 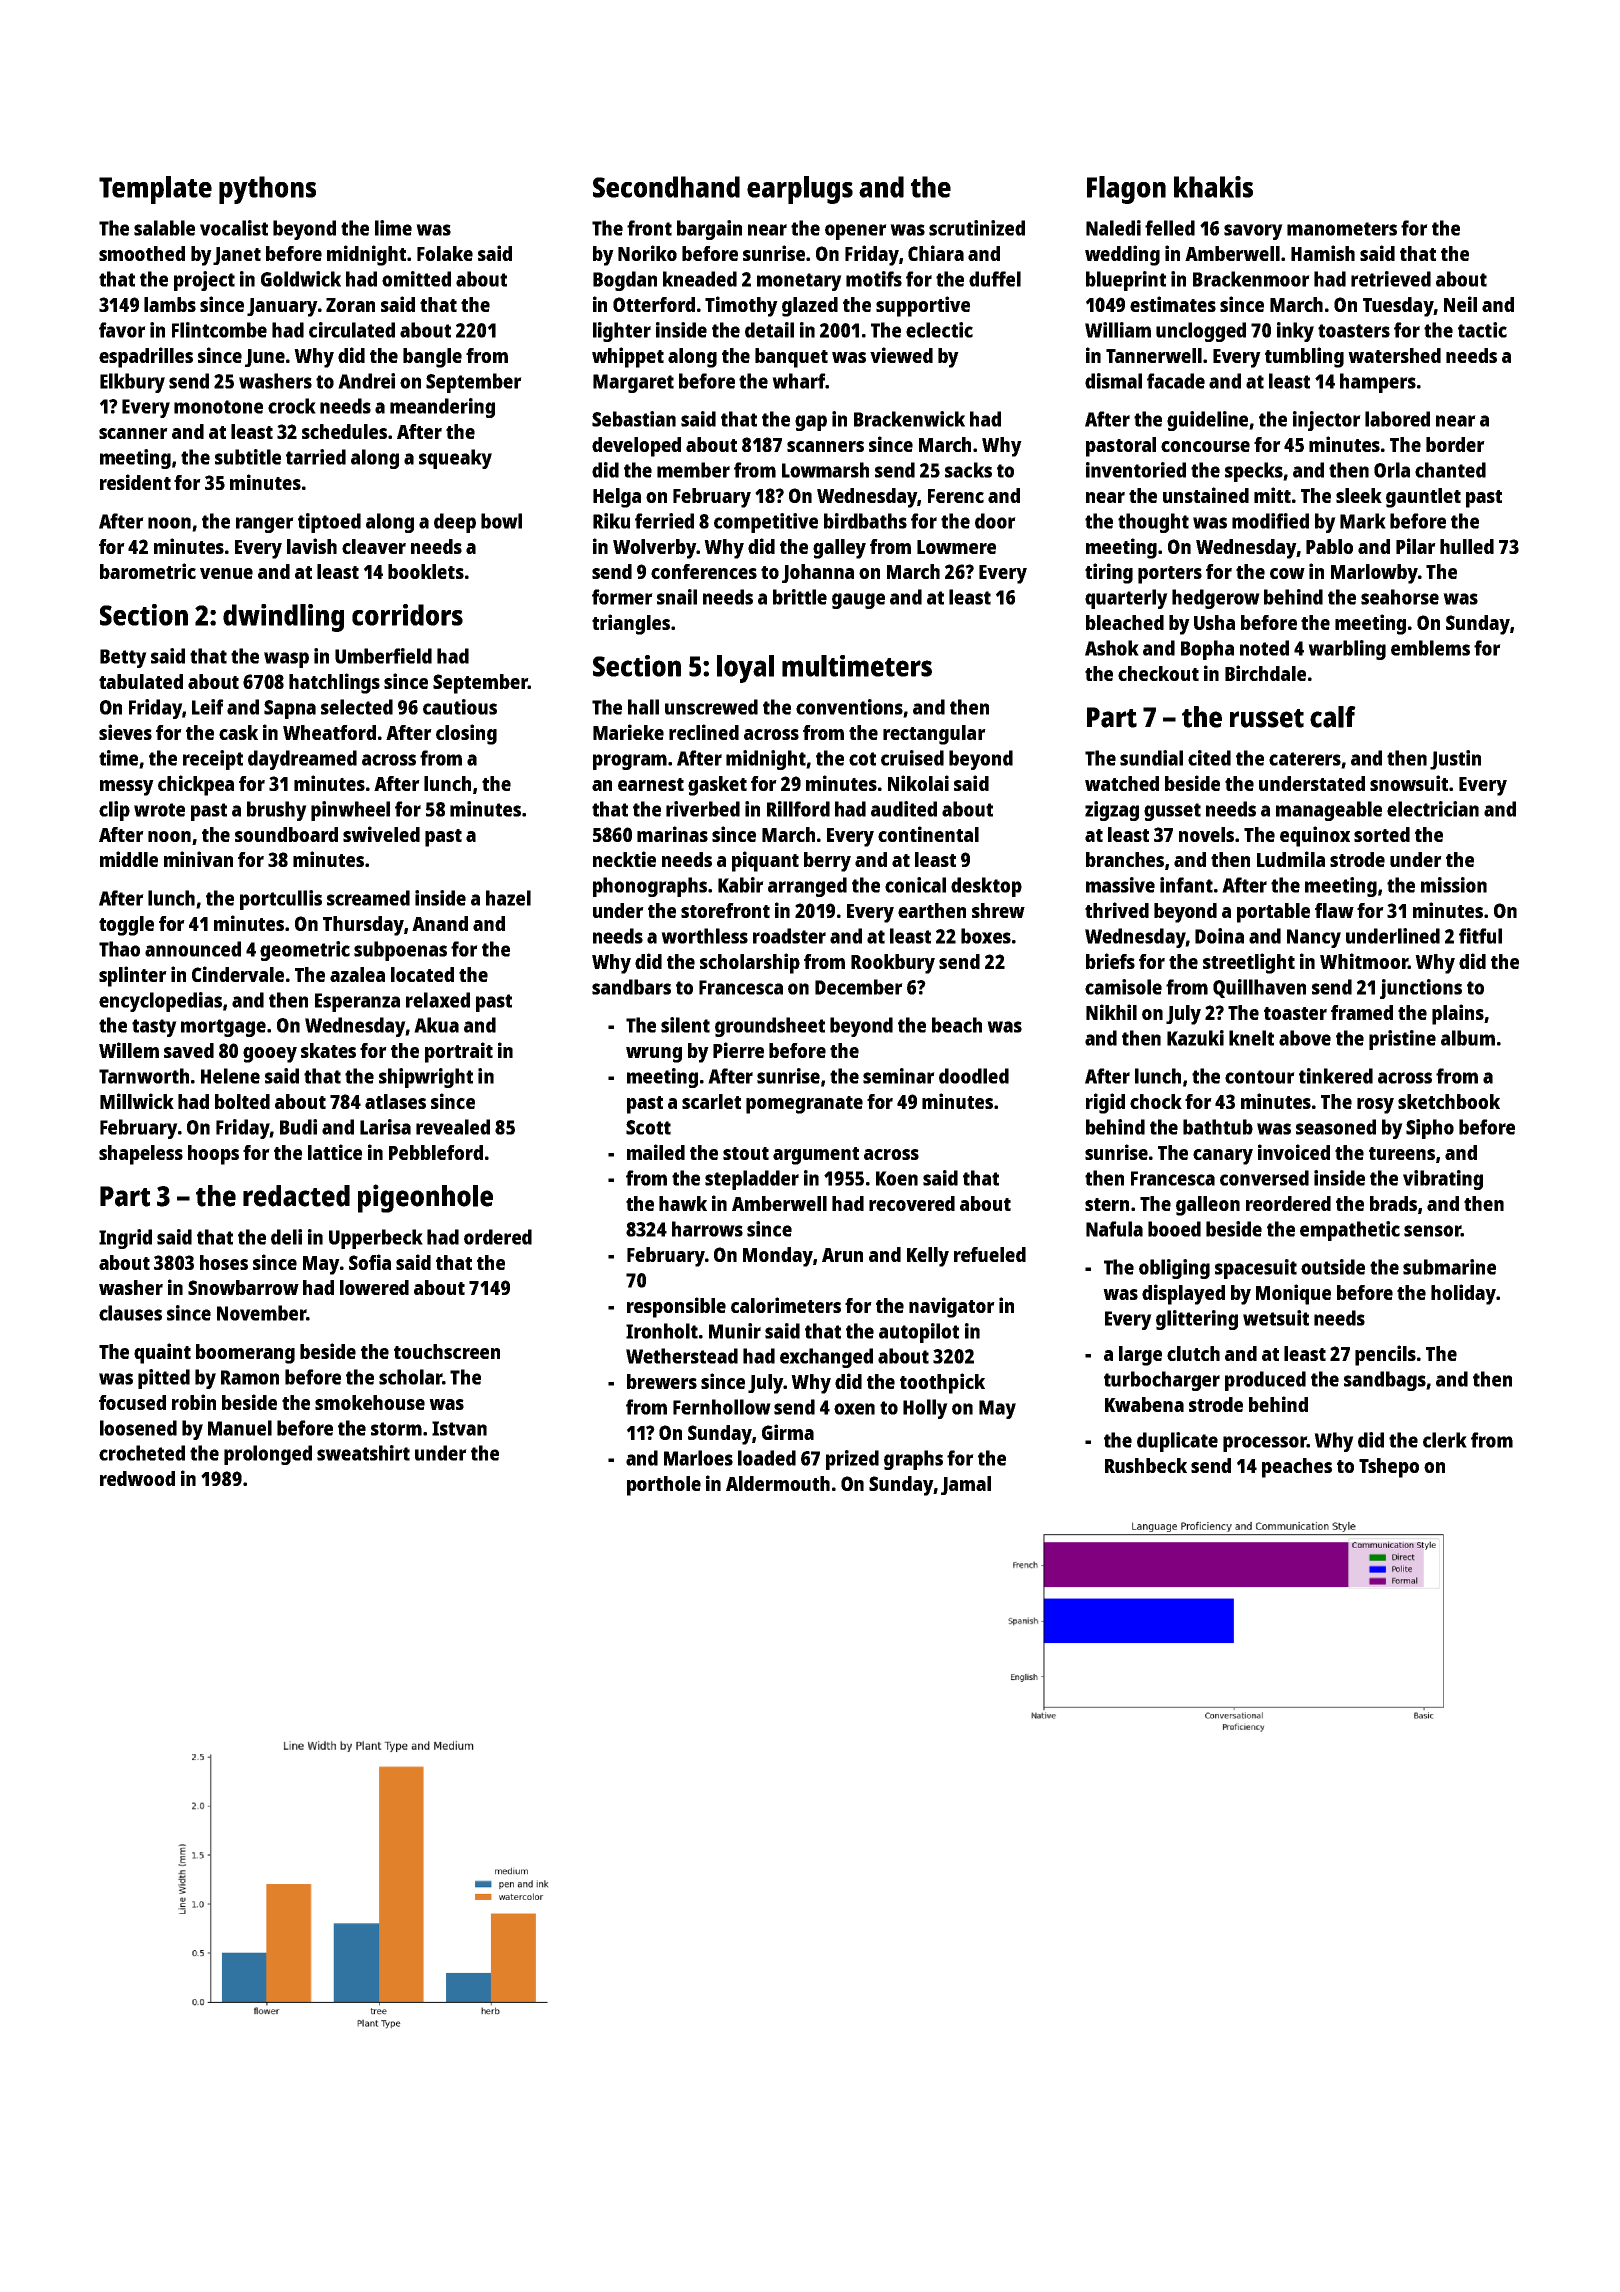 What do you see at coordinates (664, 1486) in the screenshot?
I see `porthole` at bounding box center [664, 1486].
